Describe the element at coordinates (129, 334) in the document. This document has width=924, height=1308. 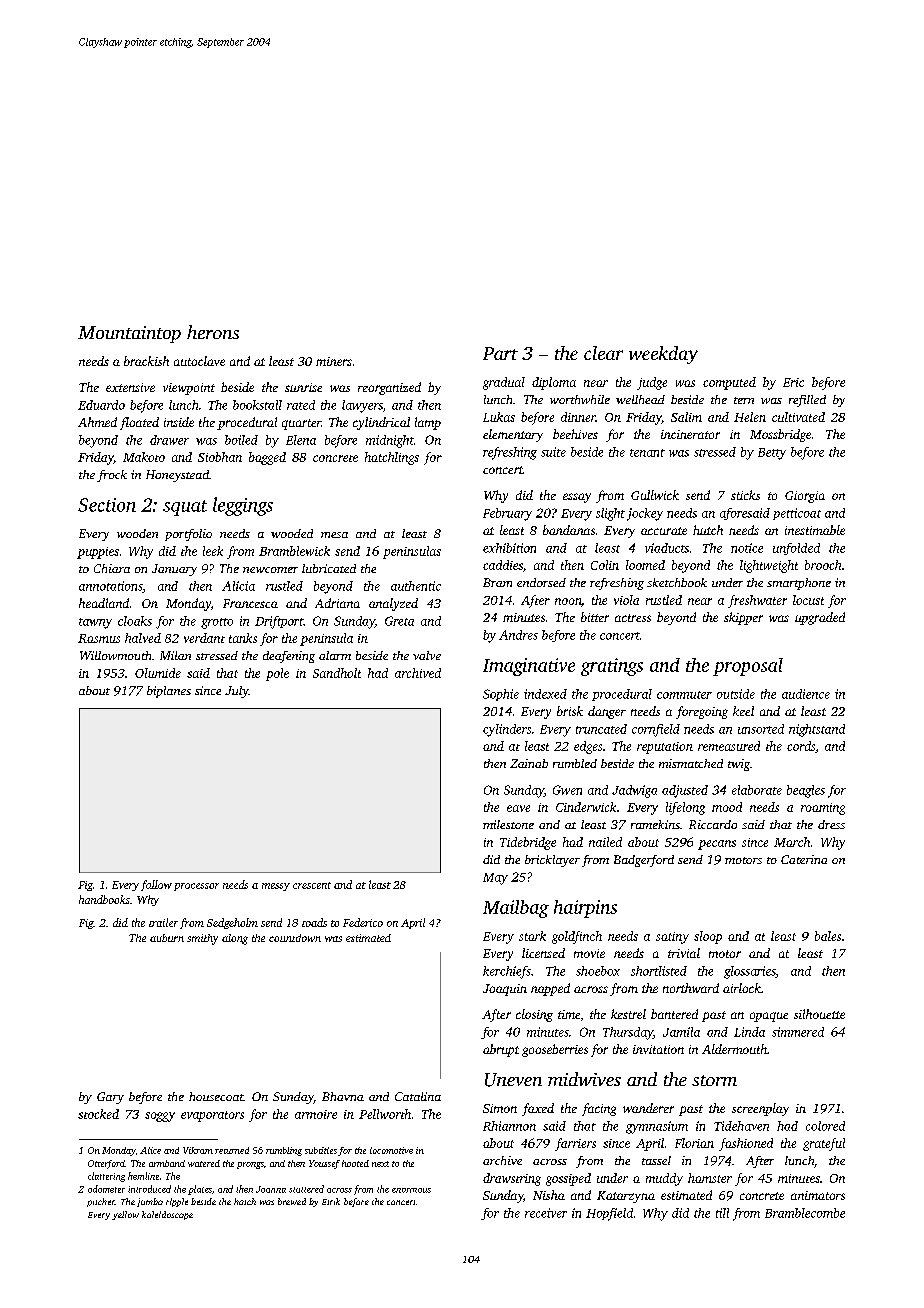
I see `Mountaintop` at that location.
